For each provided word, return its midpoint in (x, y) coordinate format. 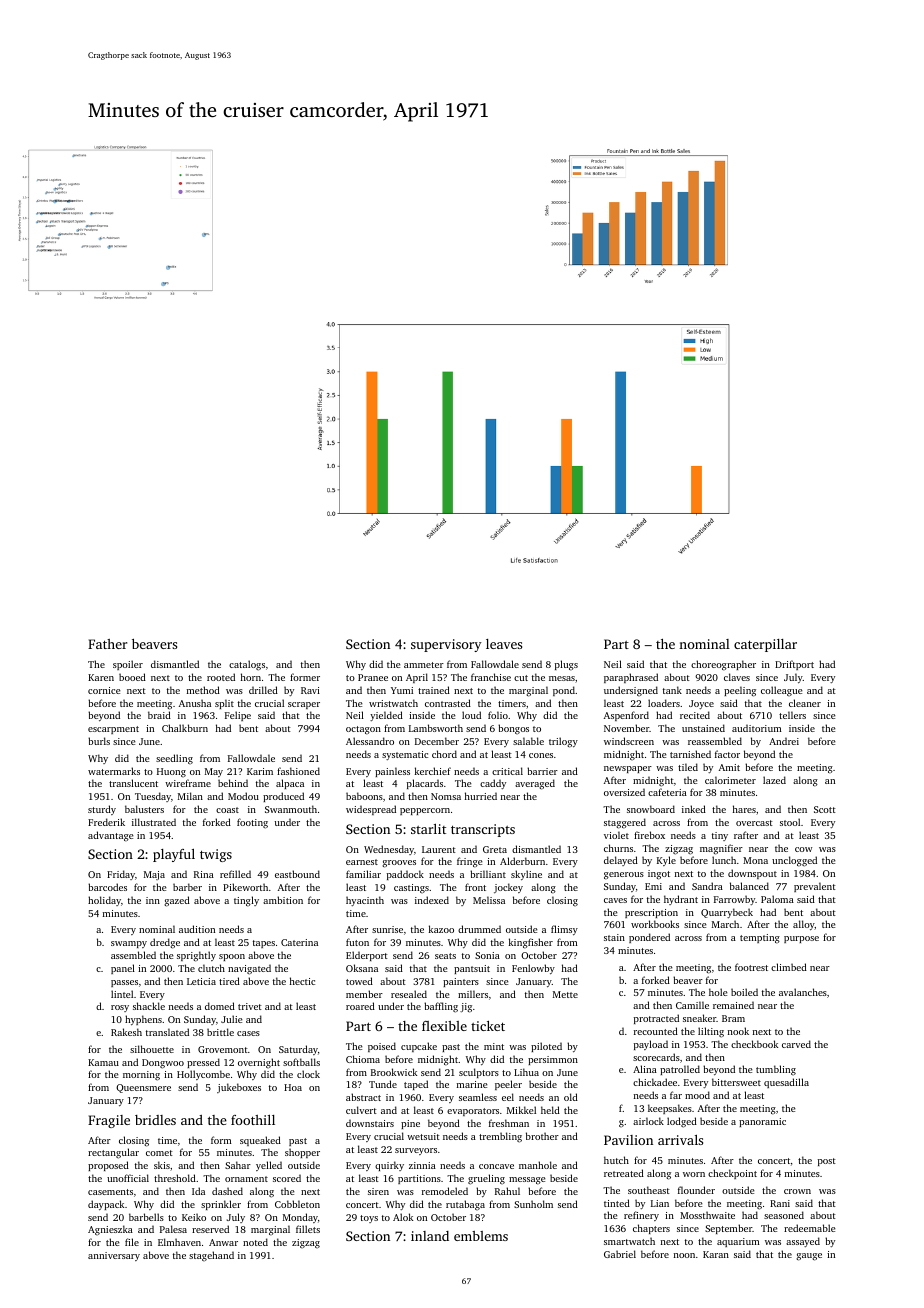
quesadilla (786, 1083)
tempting (760, 939)
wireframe (188, 783)
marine (472, 1084)
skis (162, 1165)
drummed (479, 929)
